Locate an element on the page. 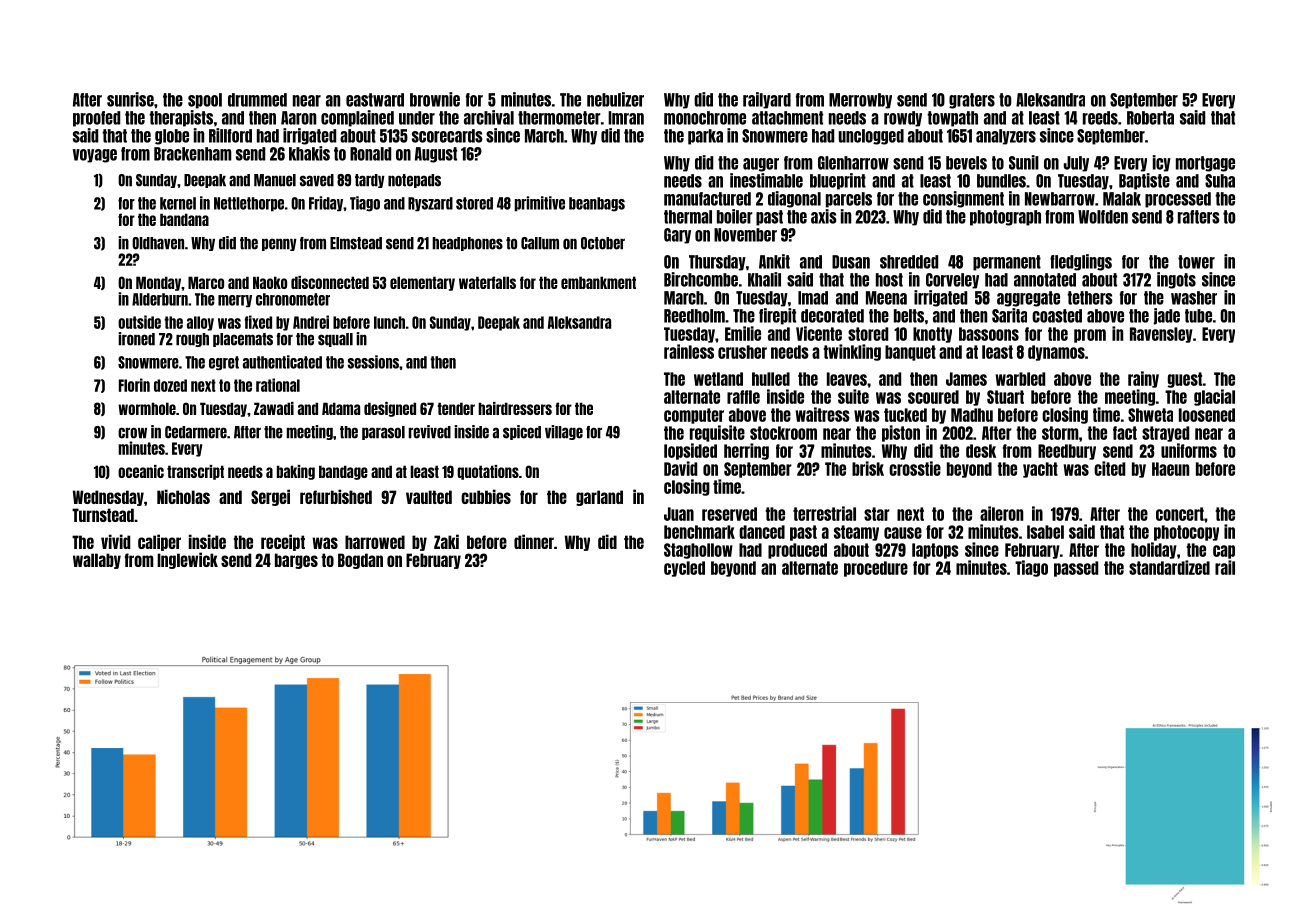  brisk is located at coordinates (868, 468).
